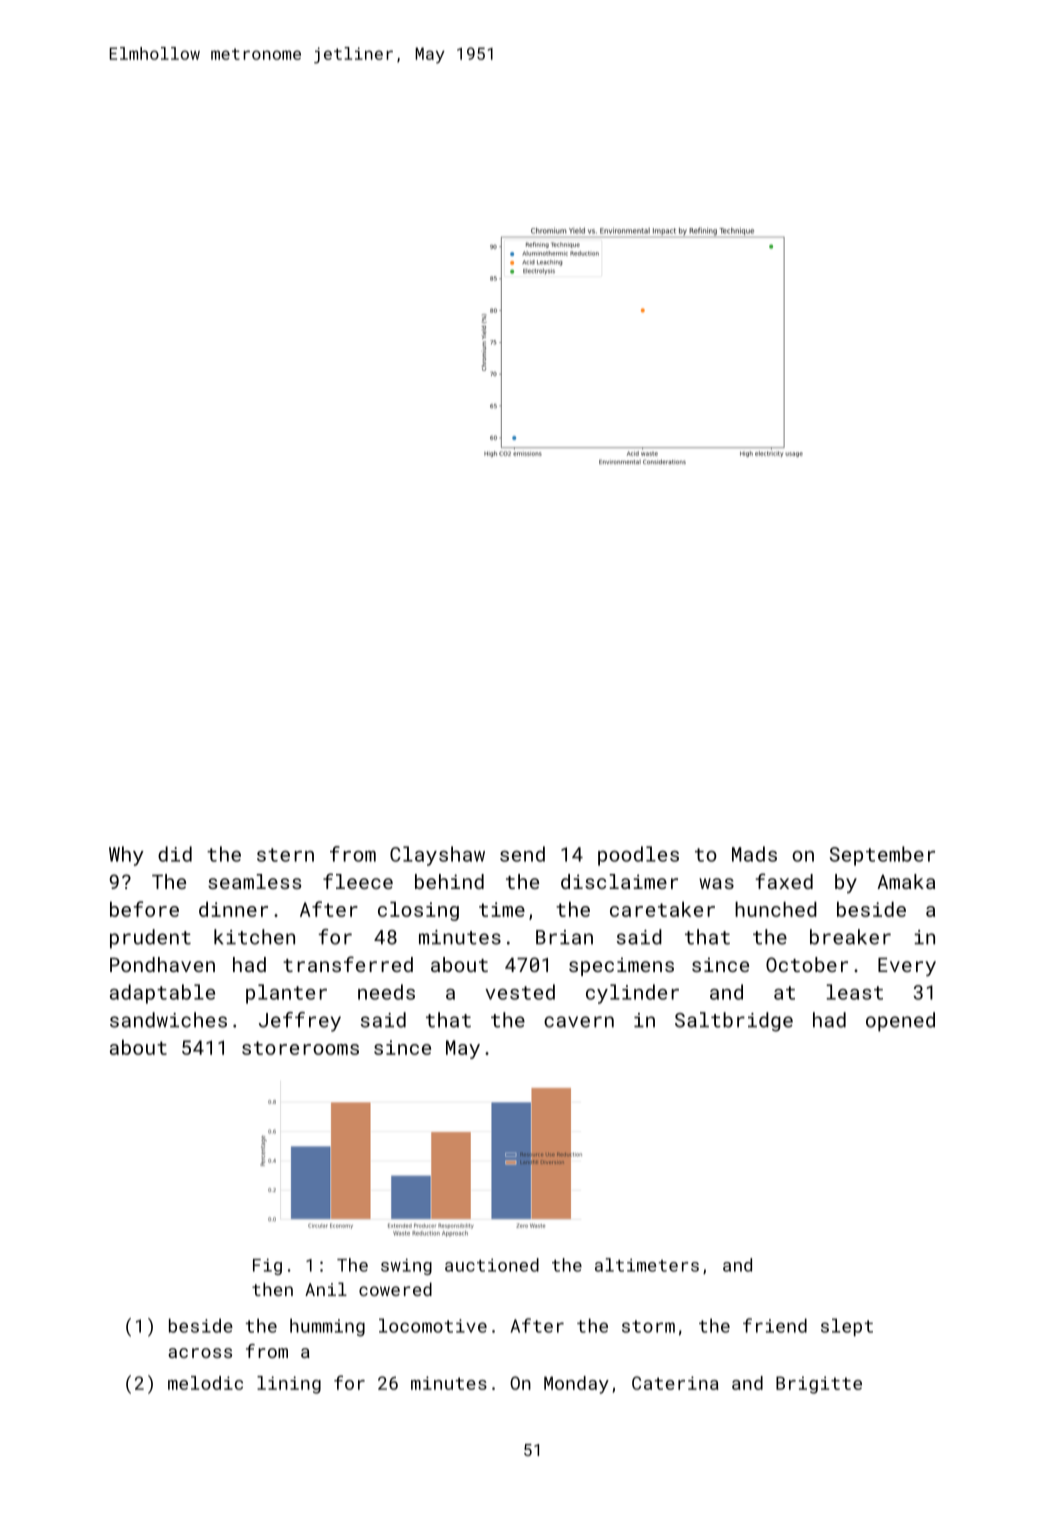  Describe the element at coordinates (126, 856) in the document. I see `Why` at that location.
